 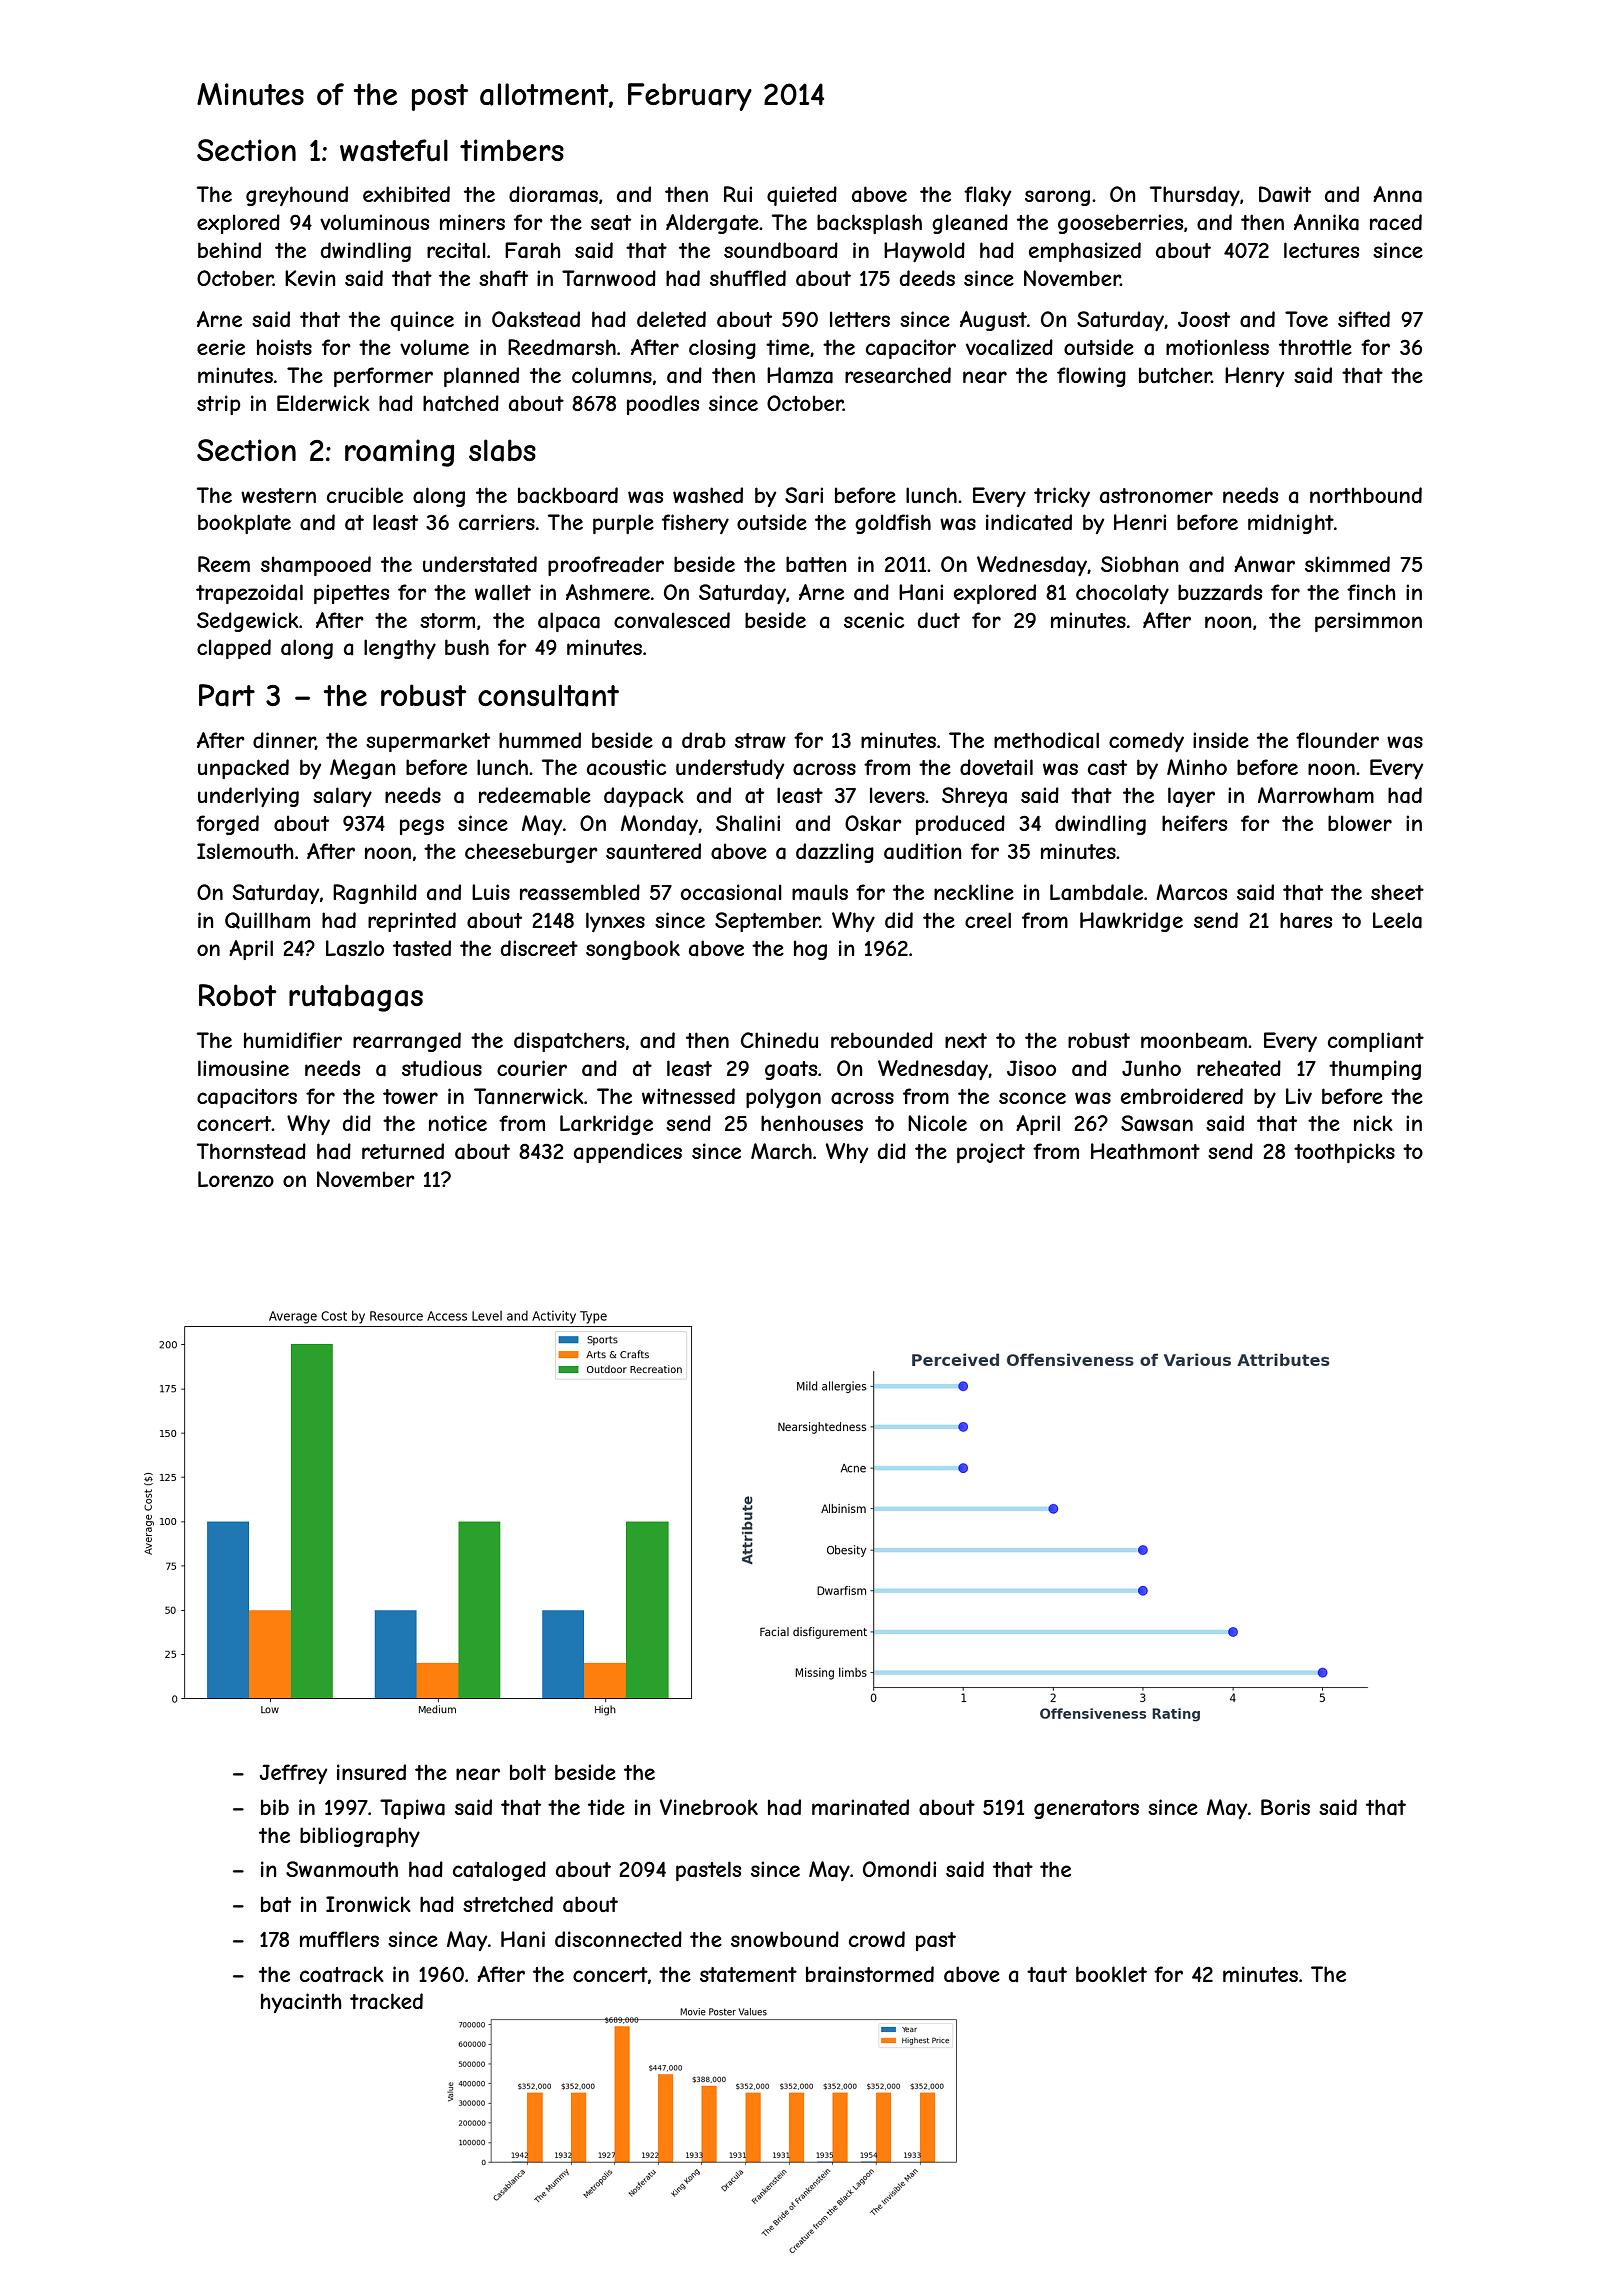 I want to click on compliant, so click(x=1376, y=1042).
